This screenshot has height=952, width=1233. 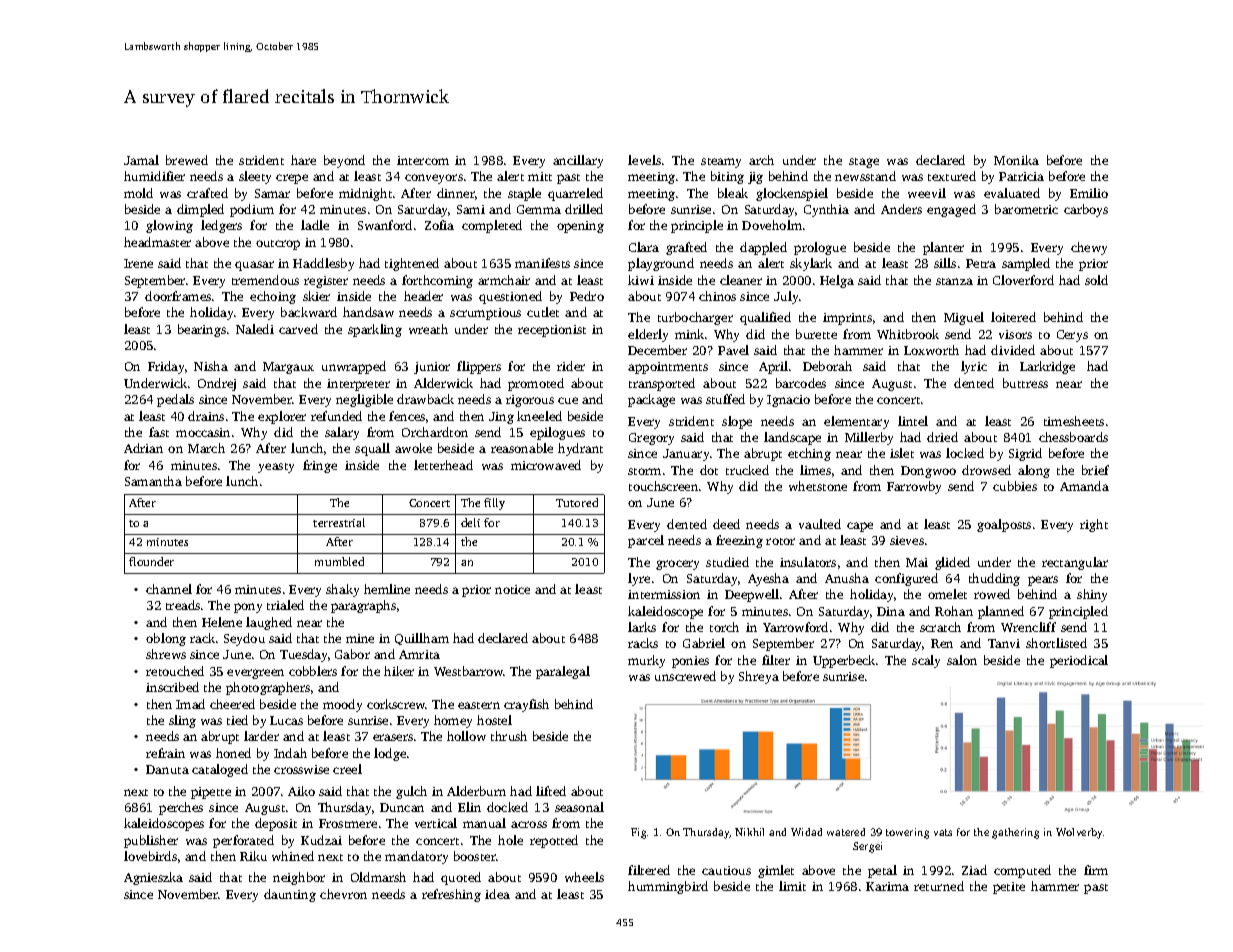 I want to click on Riku, so click(x=253, y=856).
